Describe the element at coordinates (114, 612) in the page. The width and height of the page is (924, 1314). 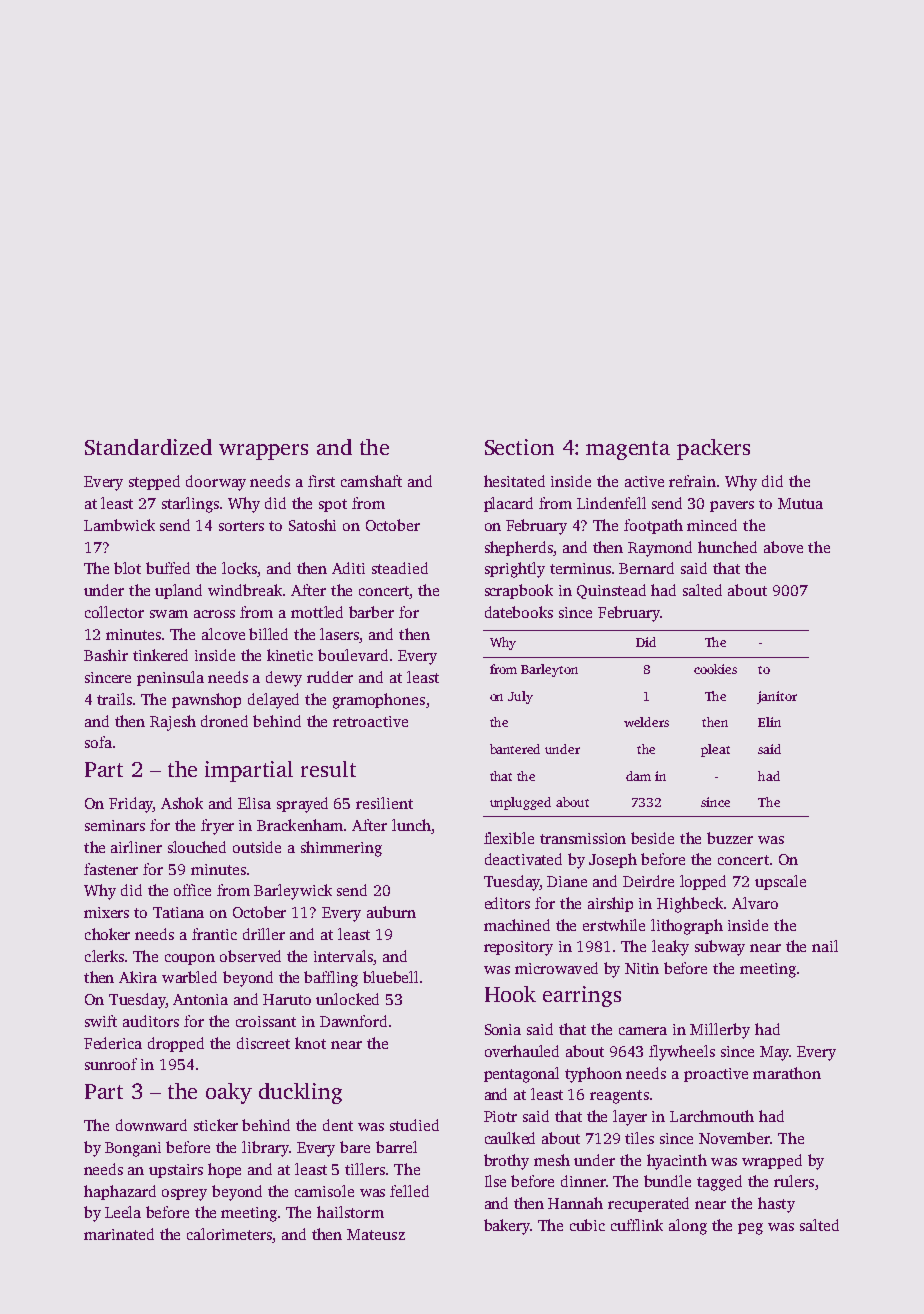
I see `collector` at that location.
